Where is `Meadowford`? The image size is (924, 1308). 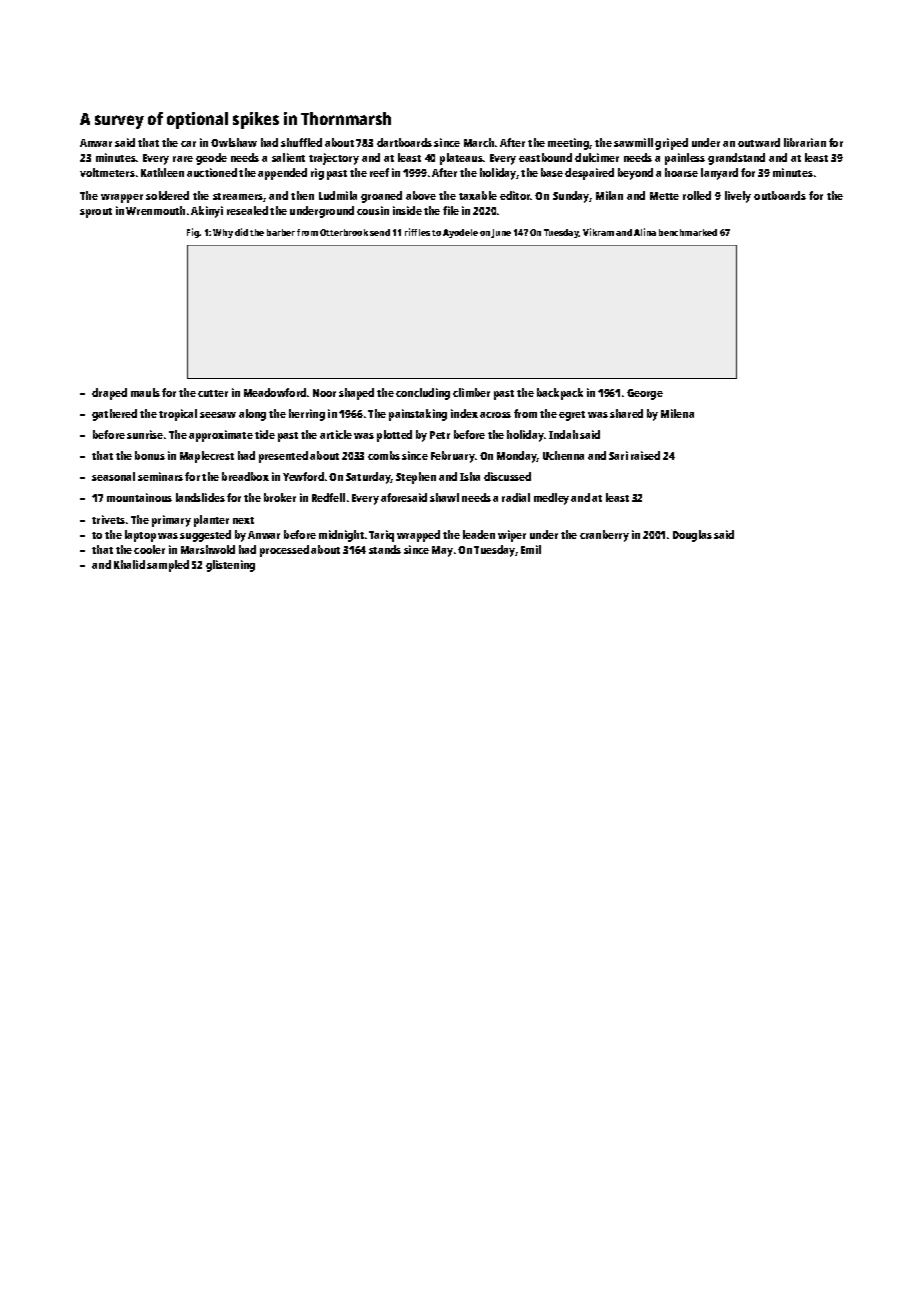
Meadowford is located at coordinates (275, 392).
